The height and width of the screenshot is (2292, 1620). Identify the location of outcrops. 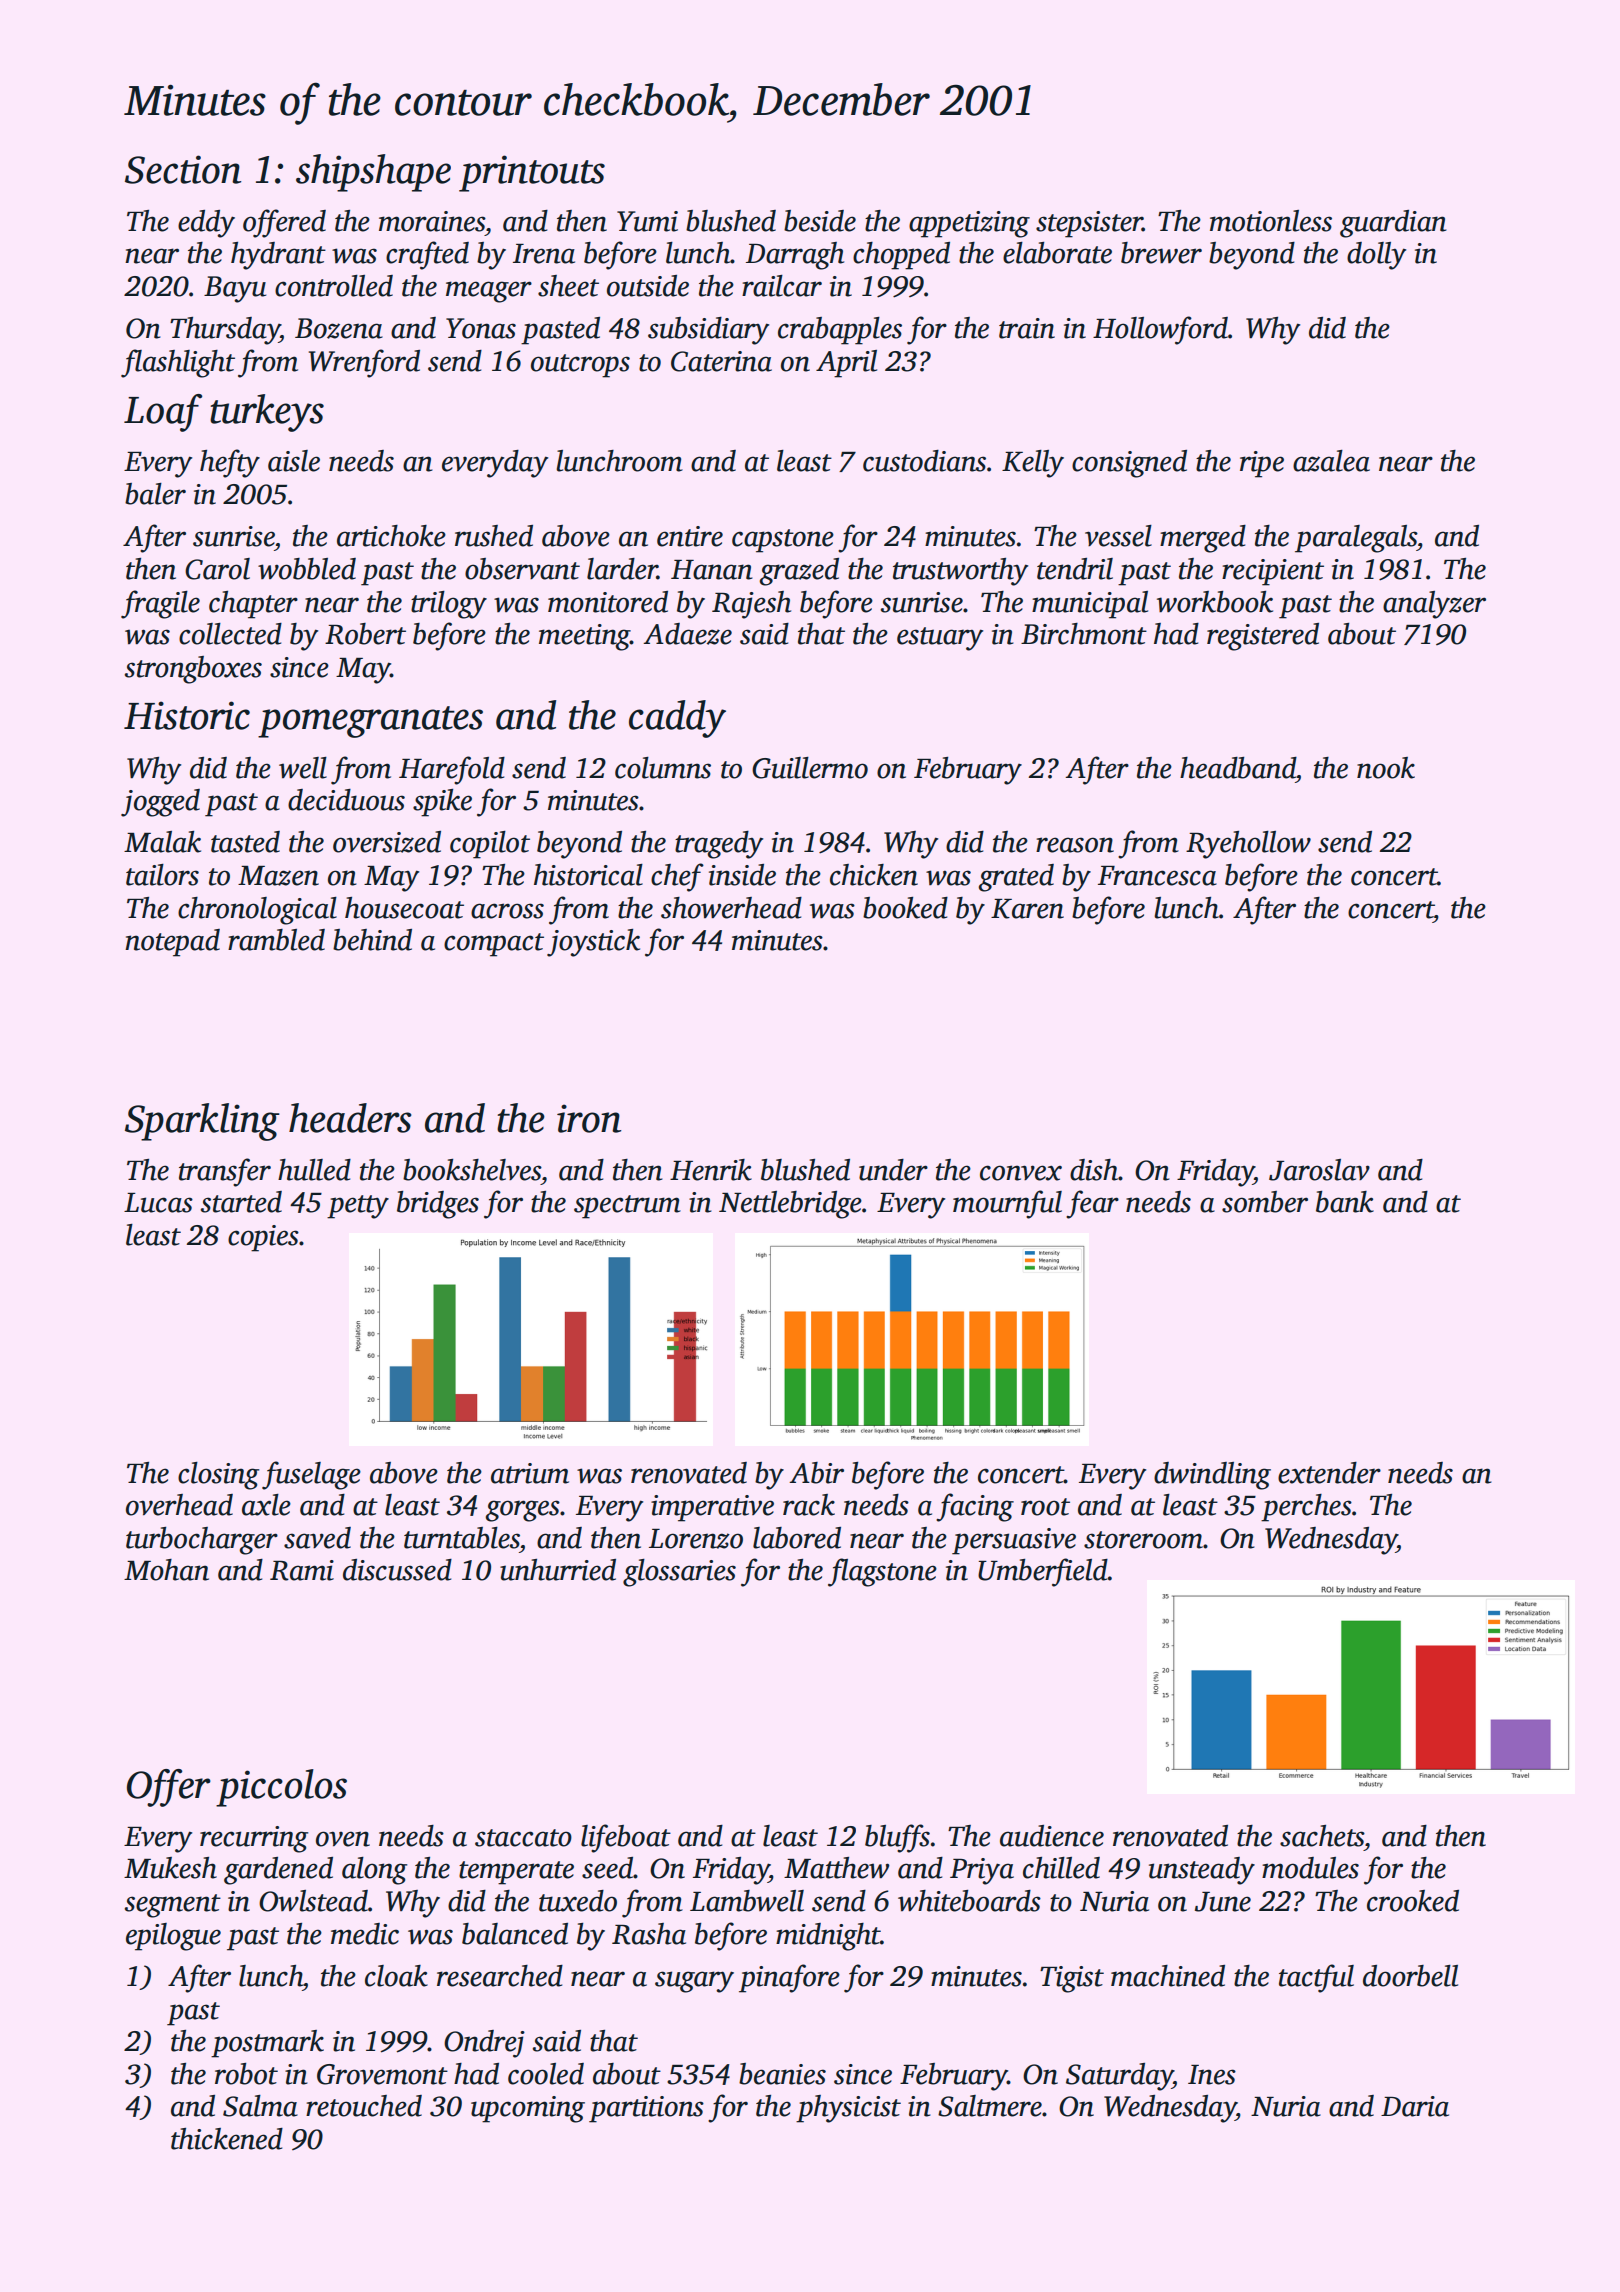
(580, 366).
